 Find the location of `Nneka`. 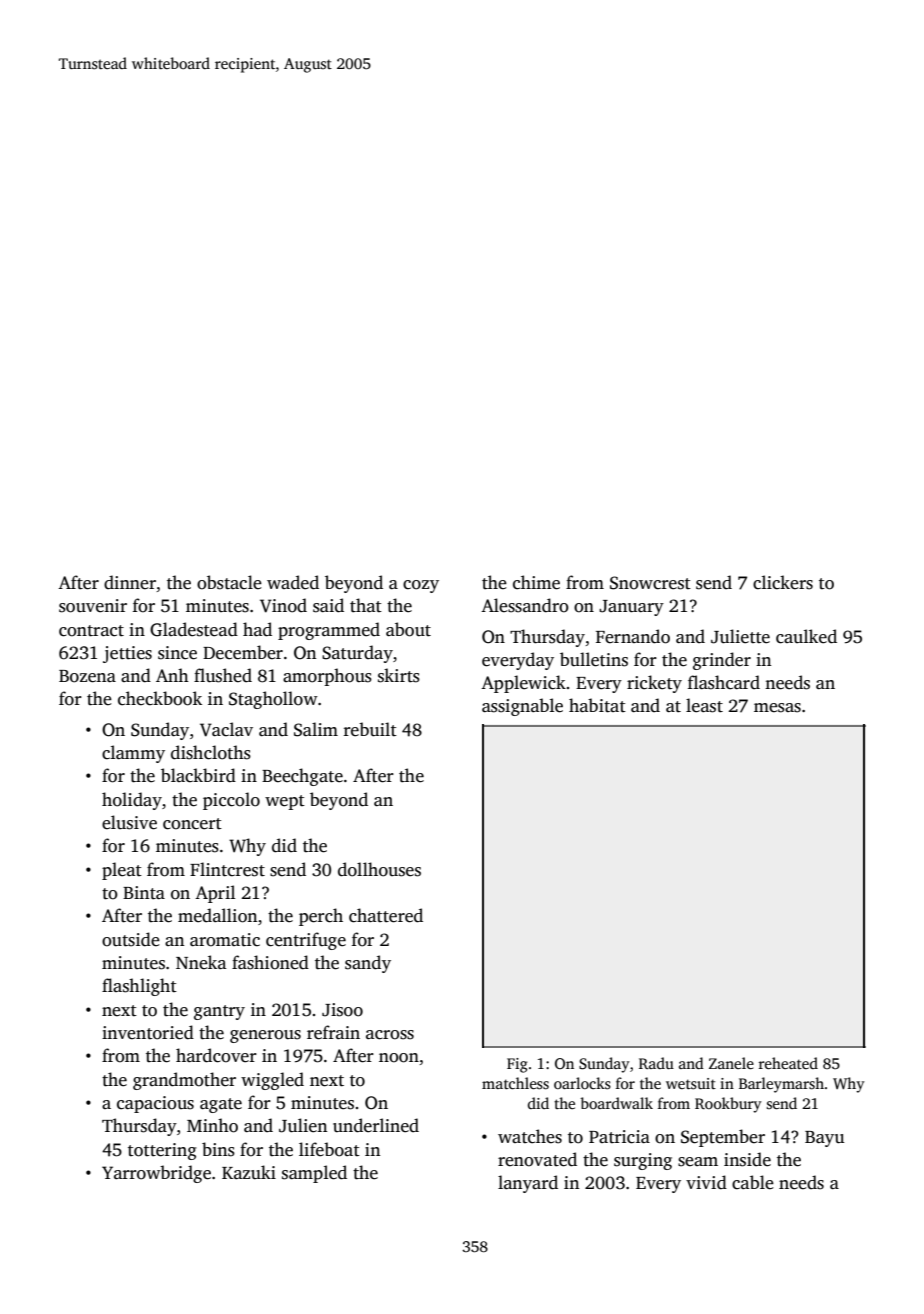

Nneka is located at coordinates (201, 962).
